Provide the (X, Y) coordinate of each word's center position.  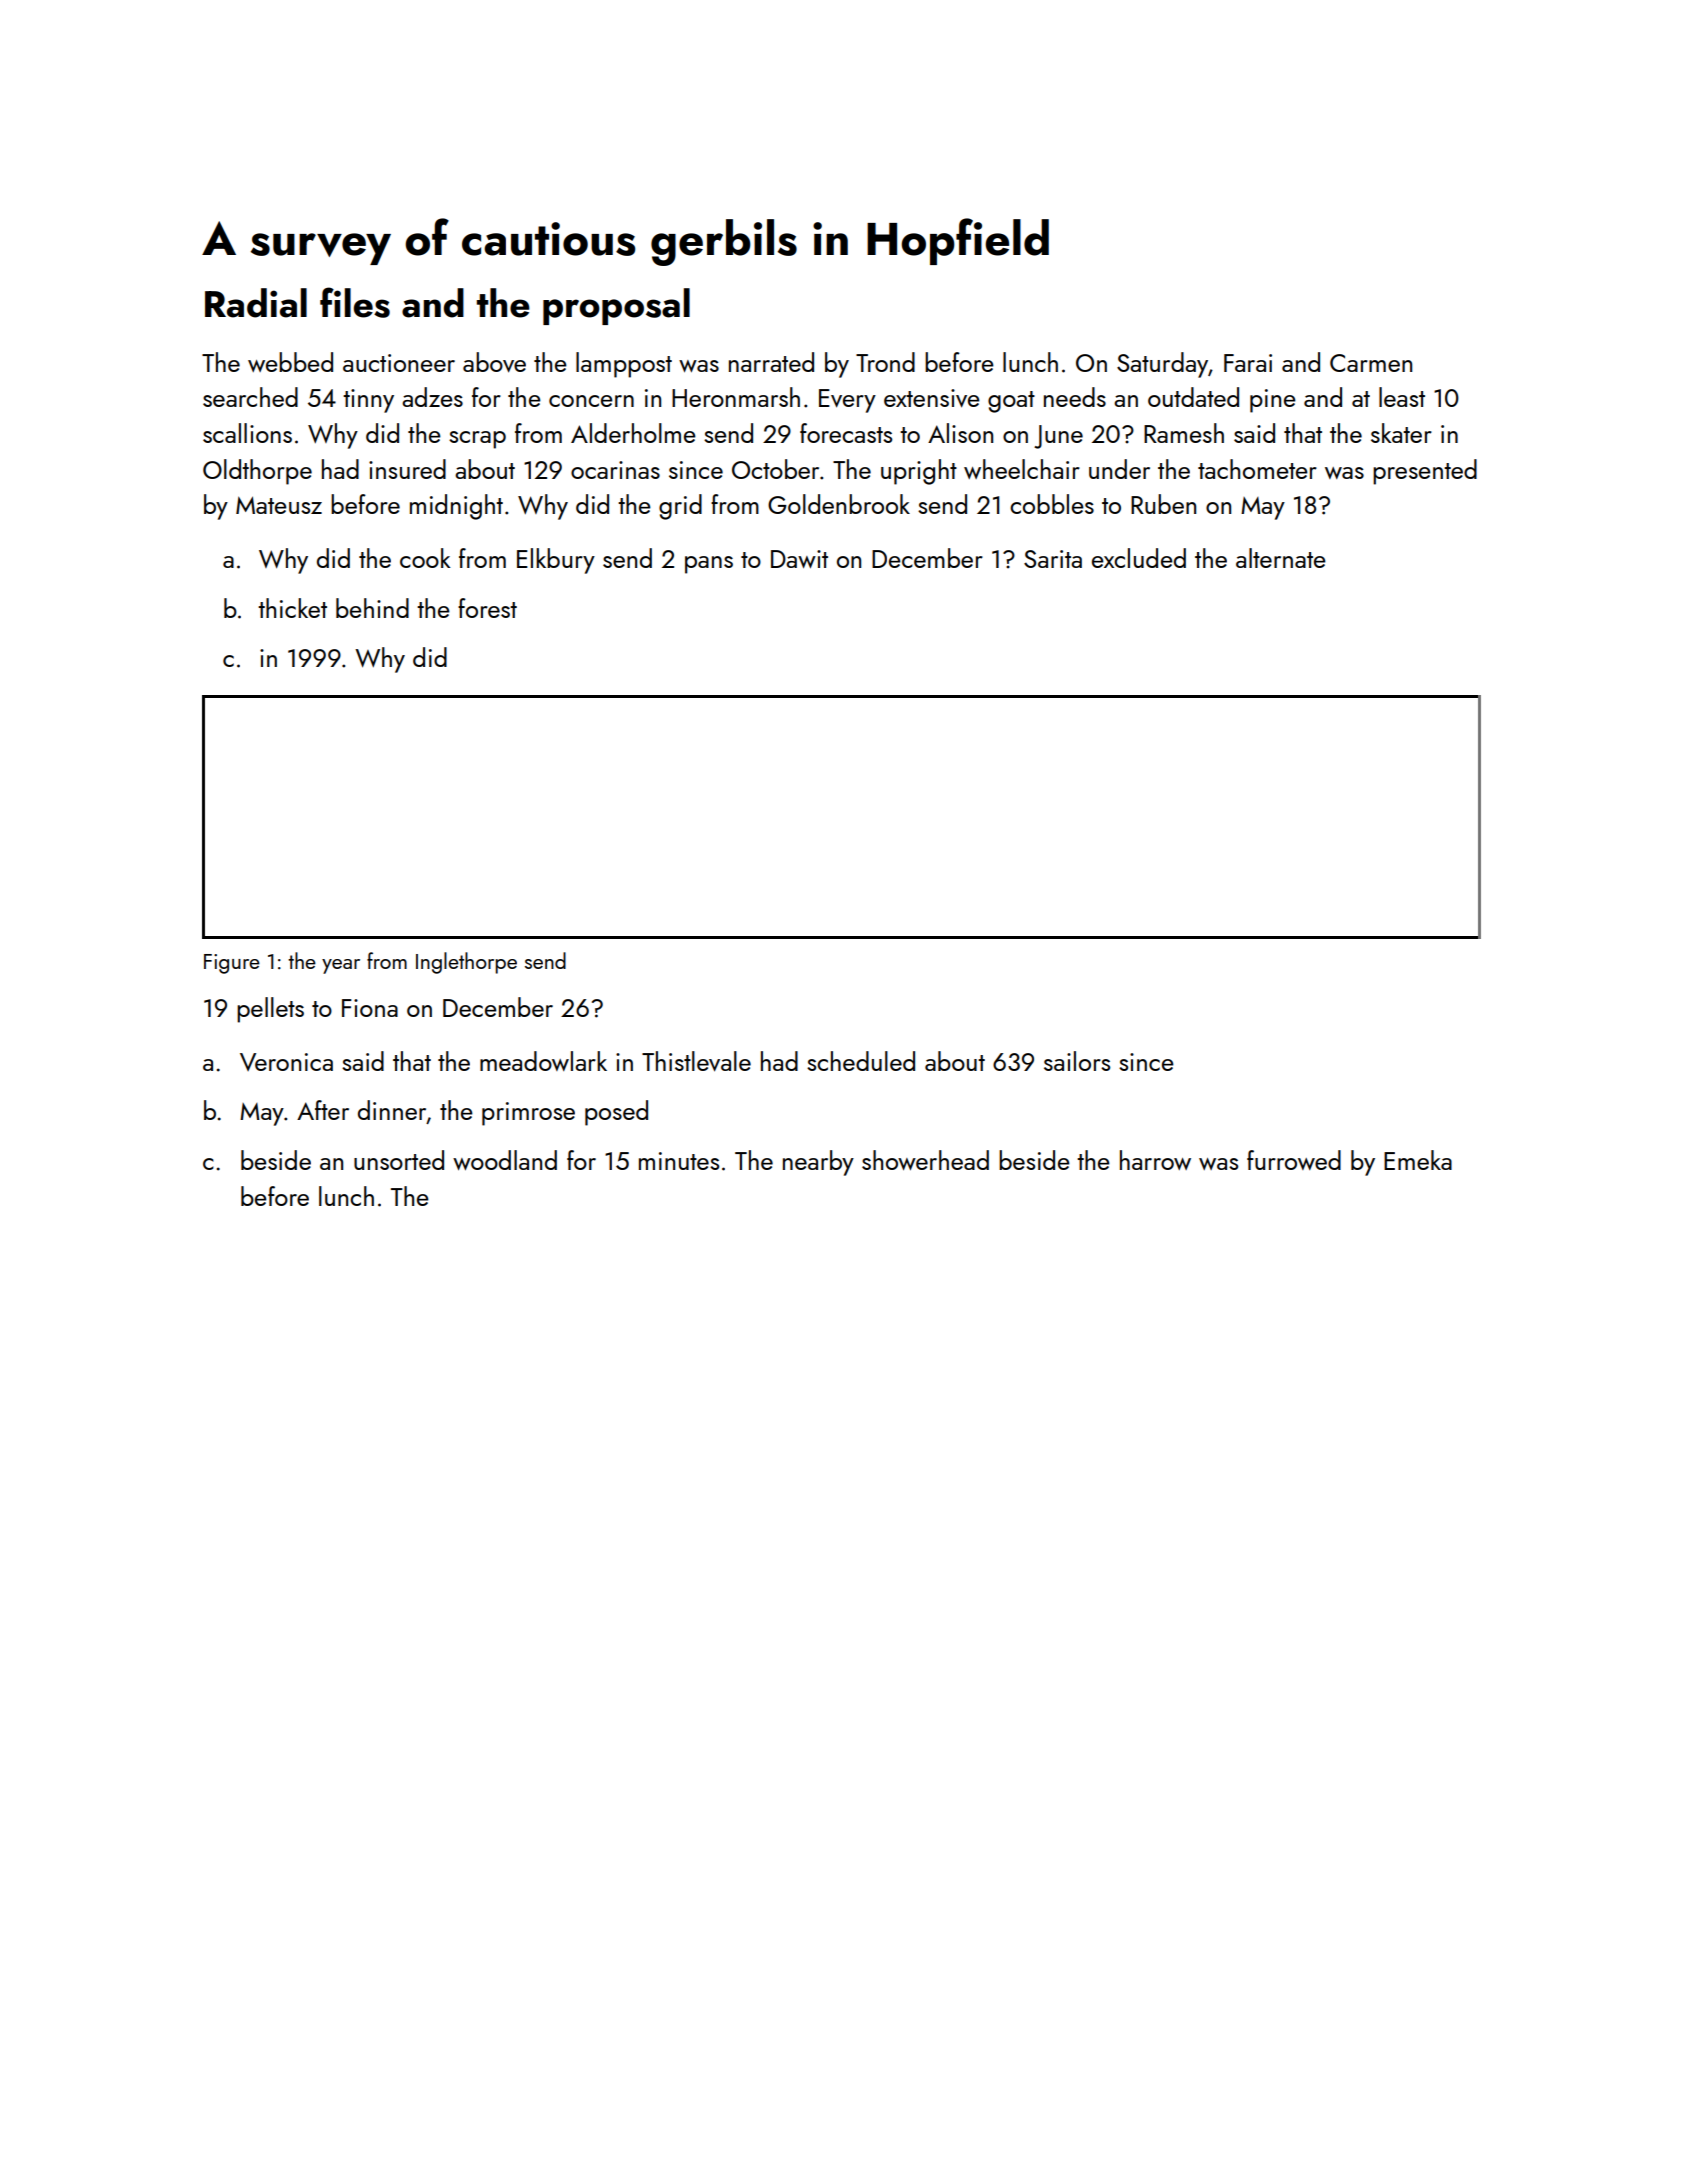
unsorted (399, 1160)
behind (372, 608)
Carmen (1371, 363)
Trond (885, 362)
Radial (256, 303)
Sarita (1053, 559)
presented (1425, 472)
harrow (1155, 1160)
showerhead (925, 1160)
